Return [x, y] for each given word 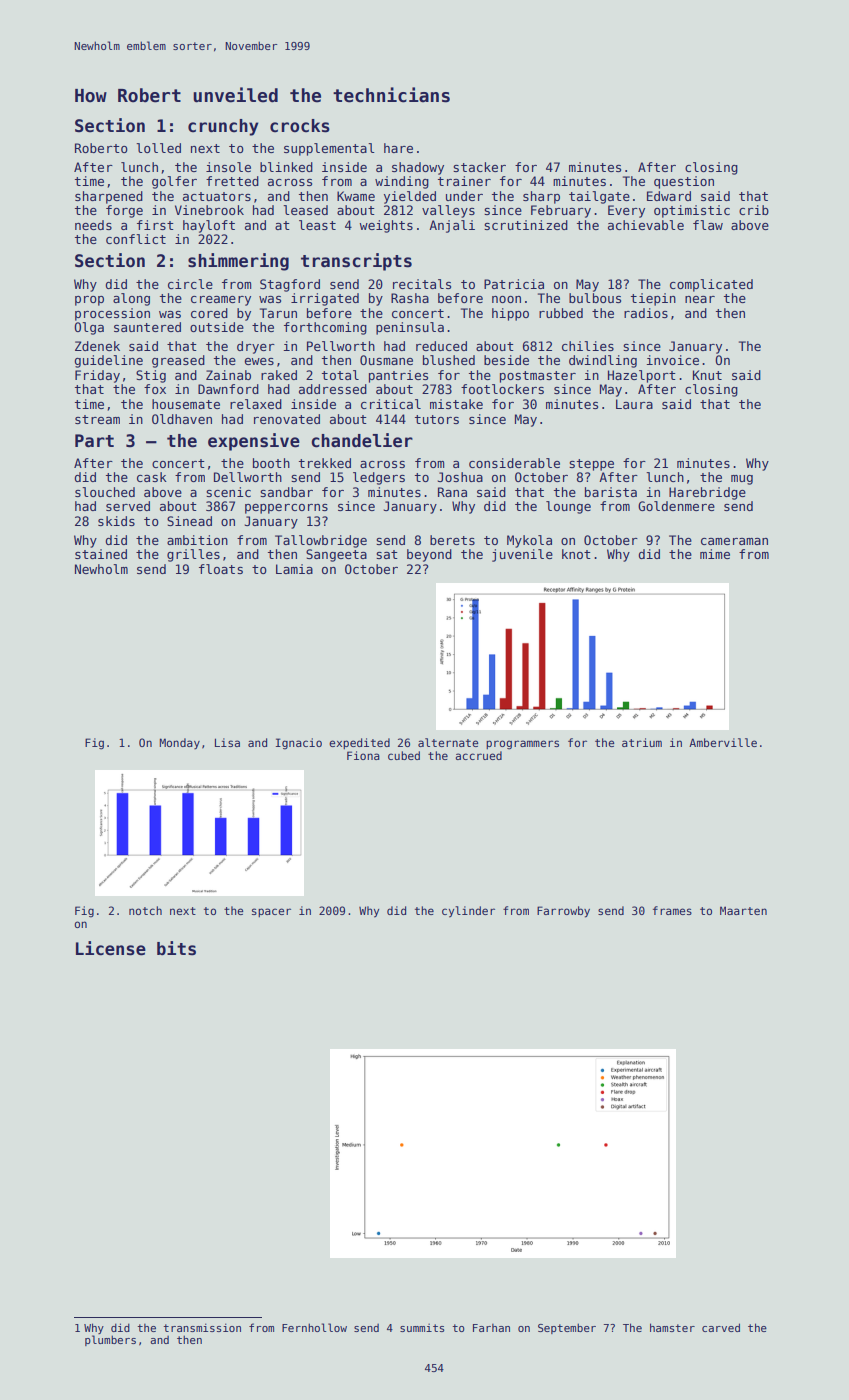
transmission [202, 1327]
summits [422, 1328]
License [111, 948]
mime [715, 554]
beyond [429, 555]
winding [402, 182]
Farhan [491, 1328]
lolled [158, 148]
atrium [642, 742]
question [684, 182]
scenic [228, 492]
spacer [271, 912]
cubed [404, 755]
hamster [672, 1327]
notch [145, 910]
